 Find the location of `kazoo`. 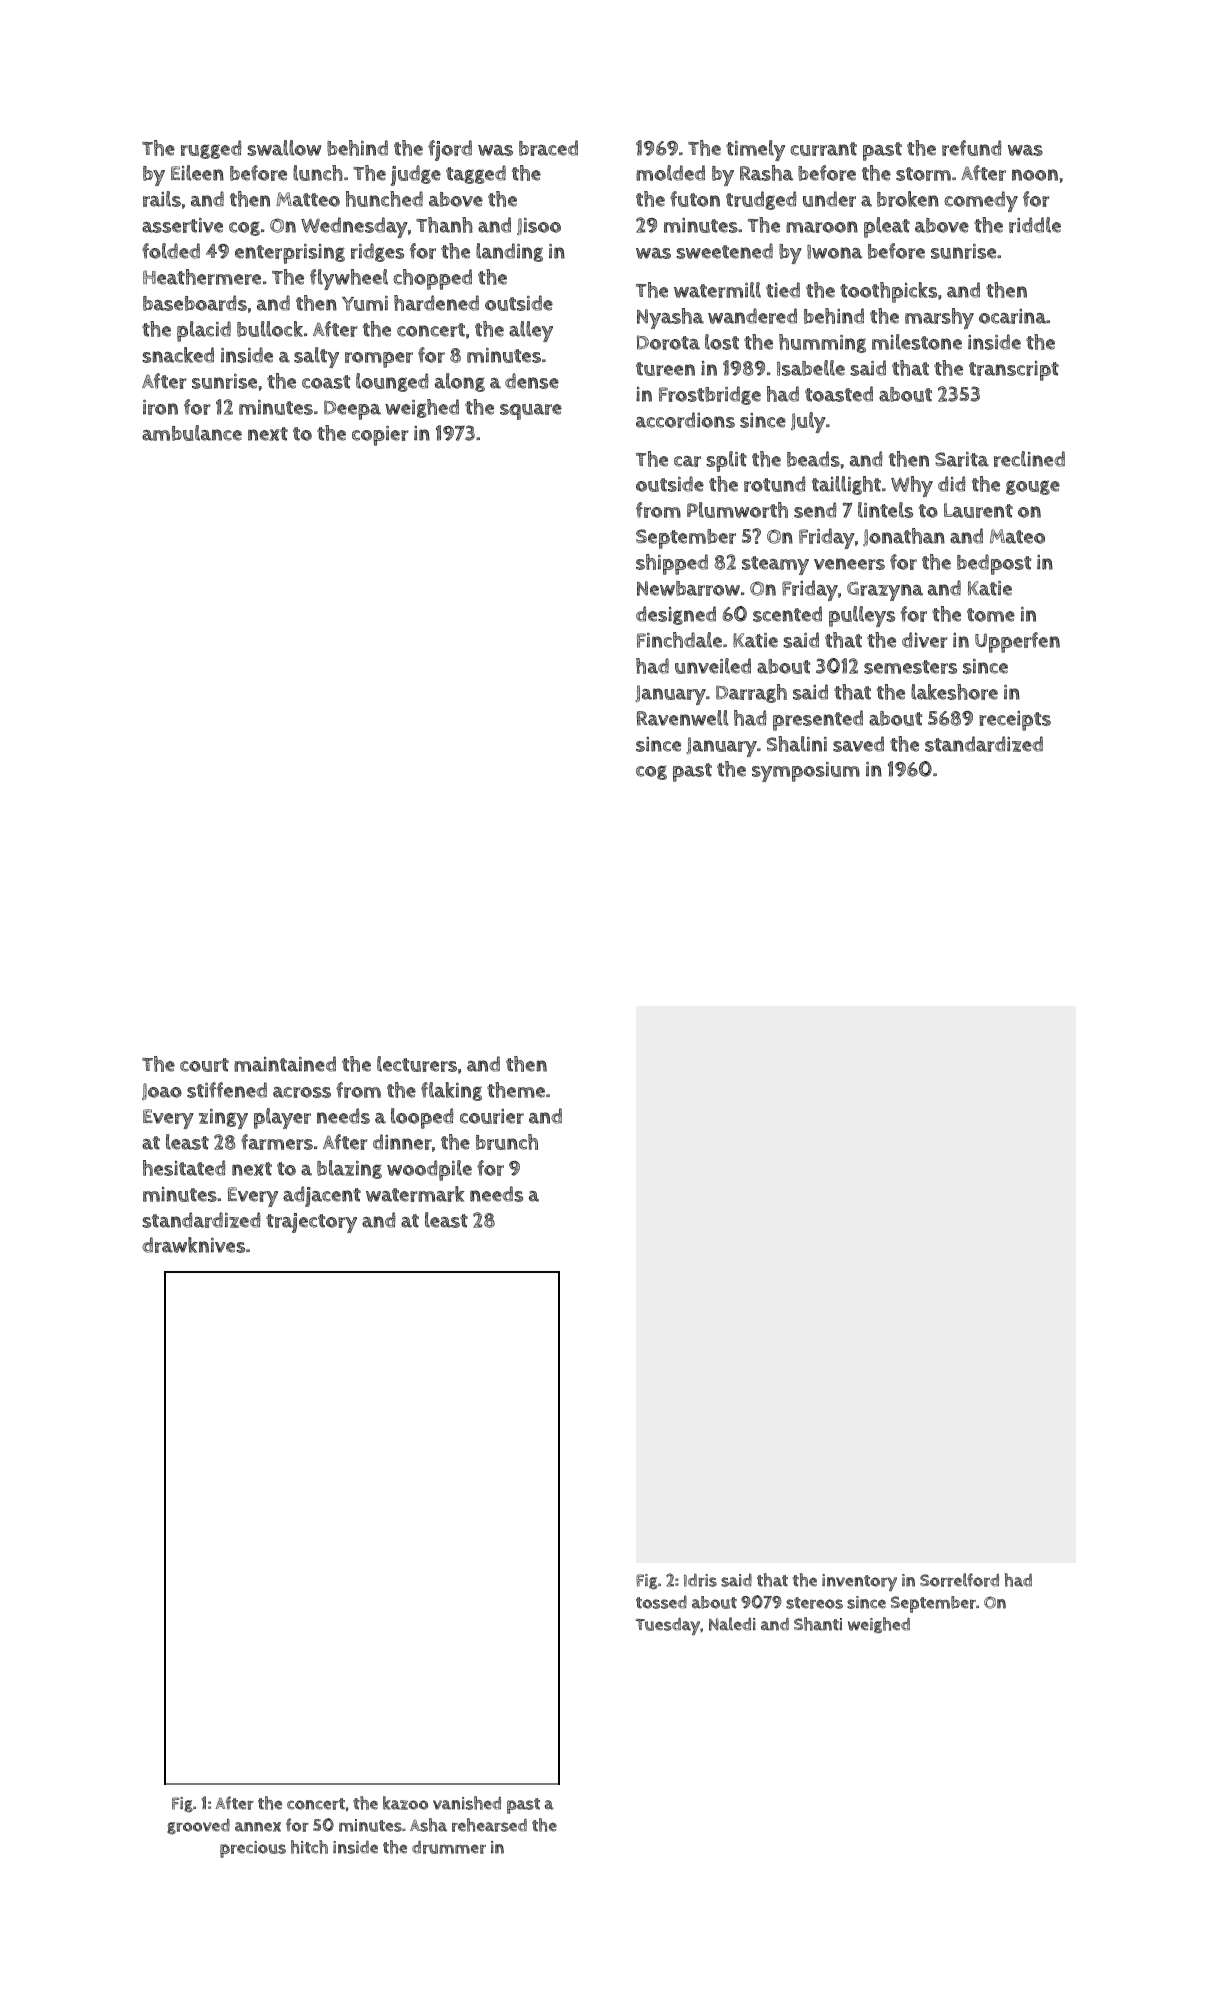

kazoo is located at coordinates (405, 1803).
